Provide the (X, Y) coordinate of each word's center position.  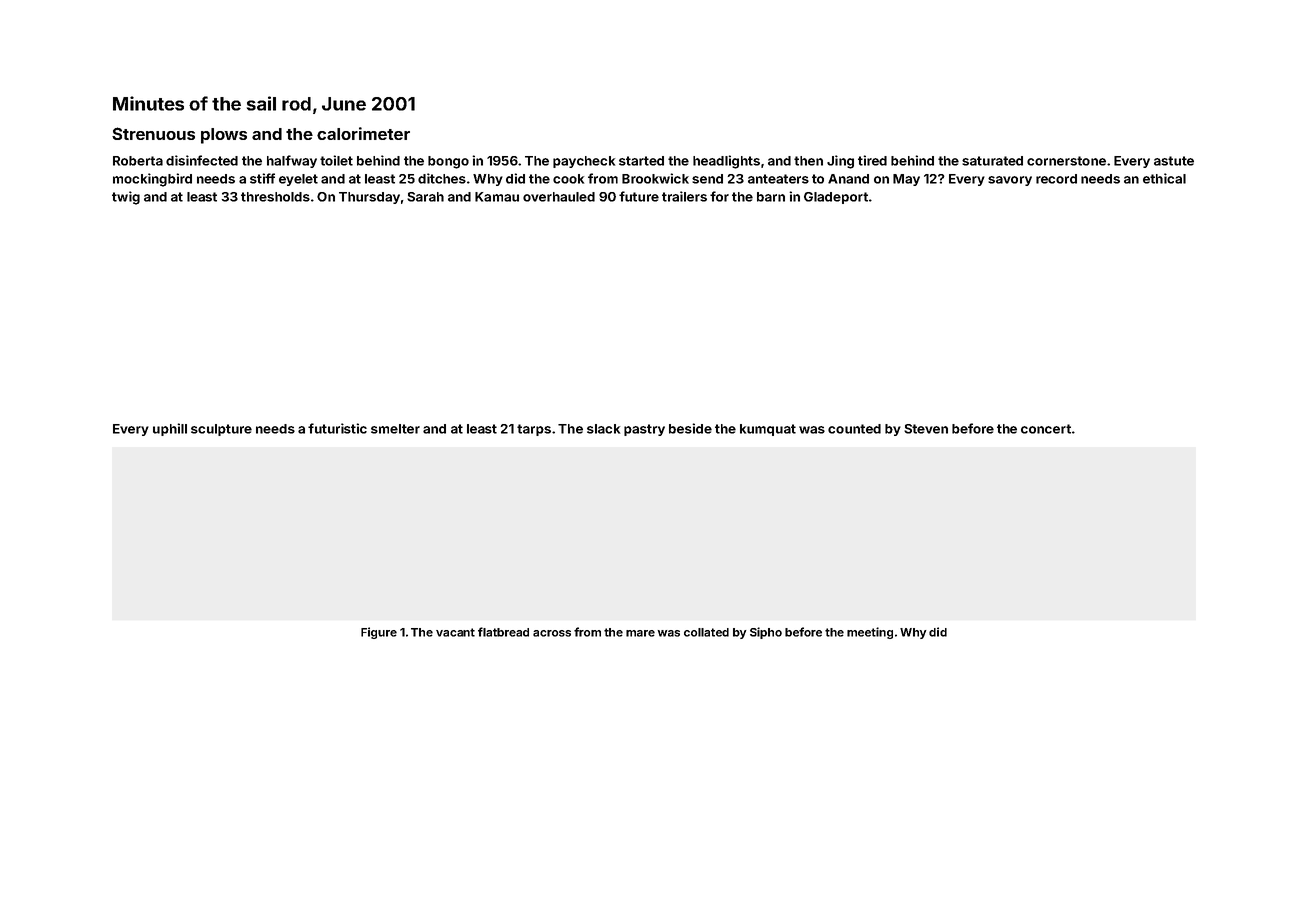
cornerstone (1066, 161)
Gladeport (836, 198)
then (808, 161)
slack (603, 429)
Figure (379, 633)
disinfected (202, 160)
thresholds (275, 197)
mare (640, 633)
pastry (644, 430)
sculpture (221, 430)
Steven (926, 429)
